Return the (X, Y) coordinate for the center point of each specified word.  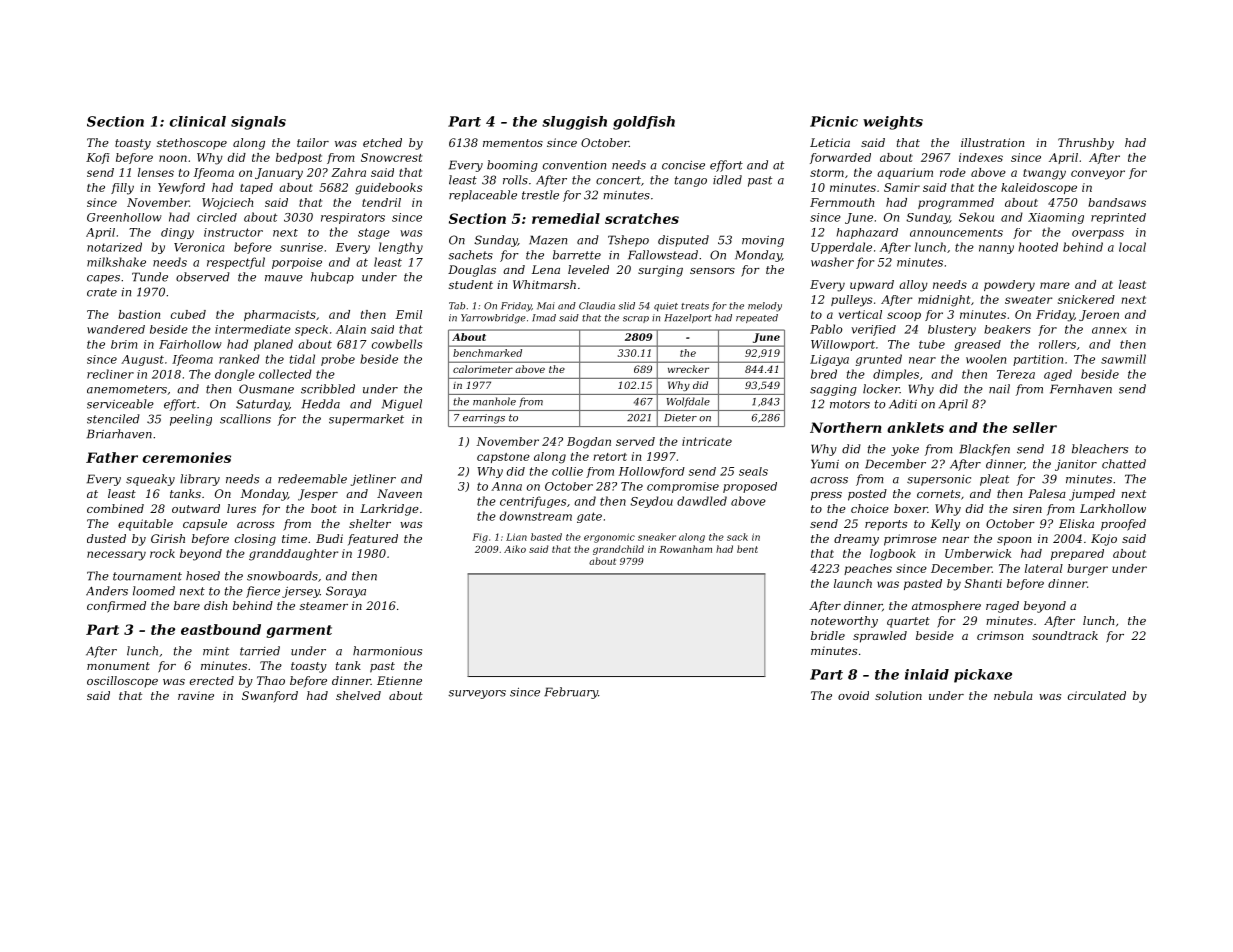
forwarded (840, 158)
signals (258, 123)
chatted (1124, 464)
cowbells (397, 344)
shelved (358, 695)
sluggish (574, 123)
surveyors (477, 694)
